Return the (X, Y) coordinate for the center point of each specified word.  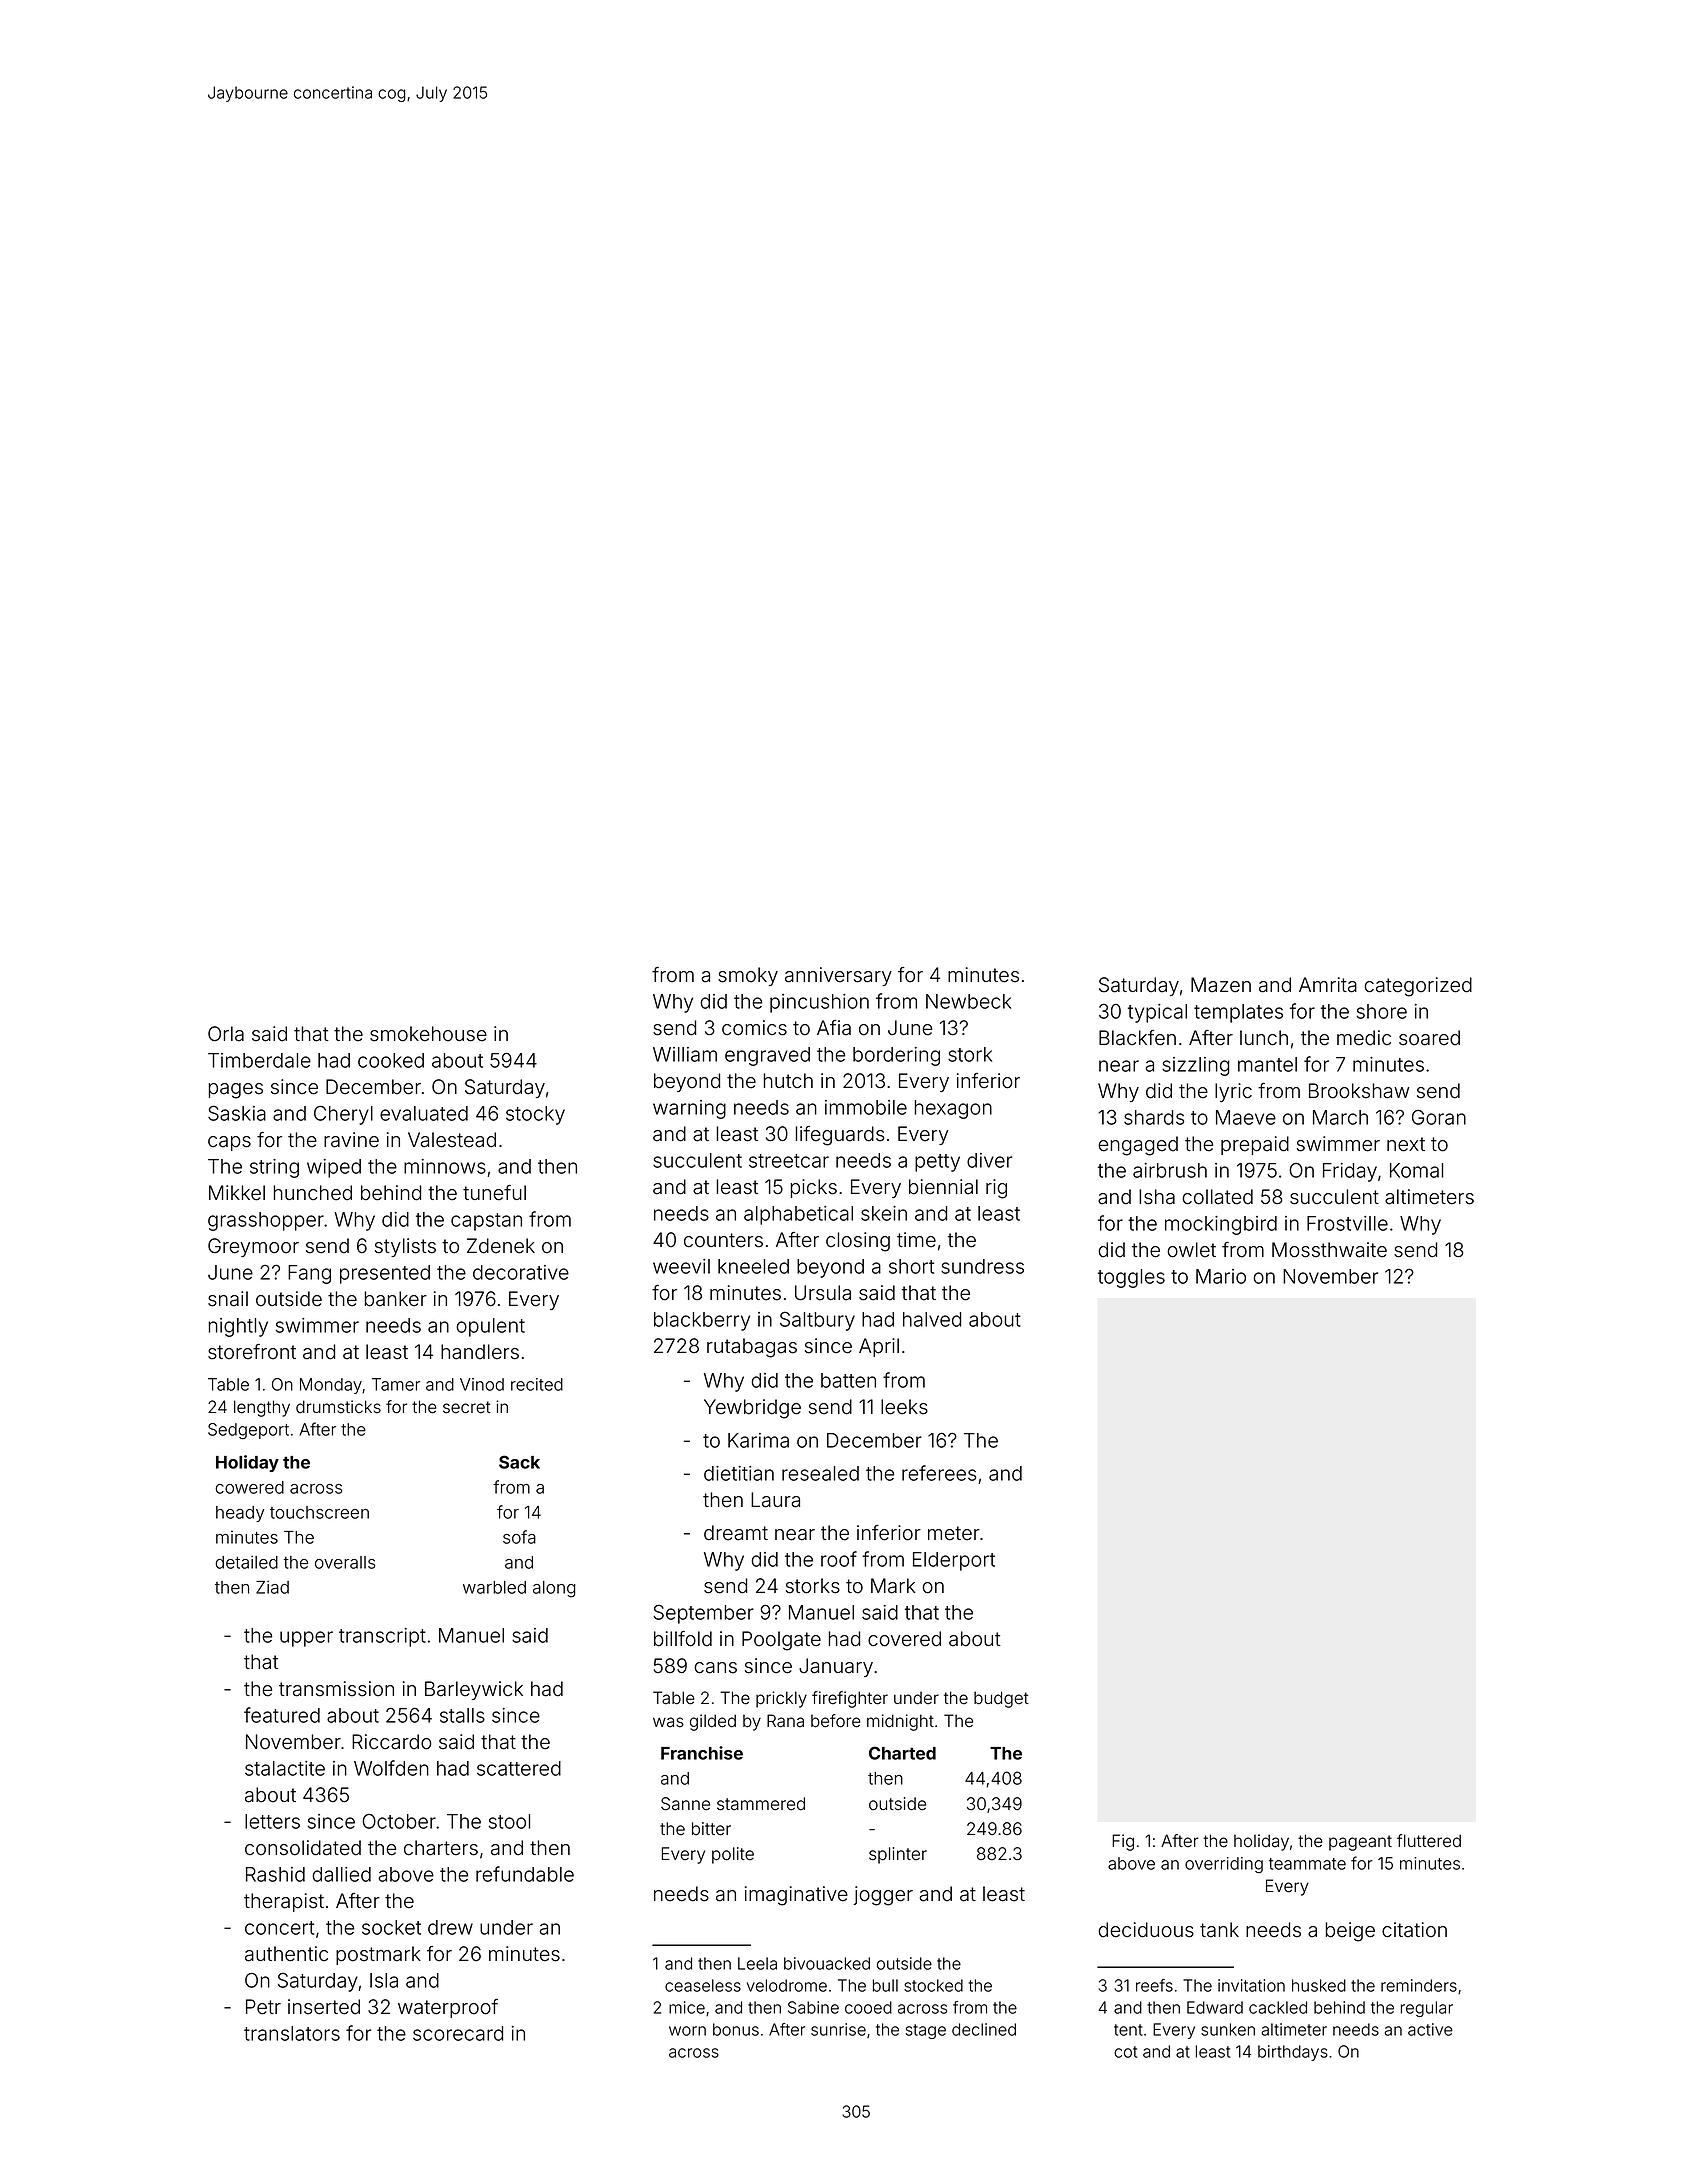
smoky (748, 976)
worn (687, 2031)
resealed (820, 1473)
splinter (898, 1855)
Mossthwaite (1329, 1250)
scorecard (458, 2033)
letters (272, 1821)
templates (1238, 1013)
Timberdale (259, 1060)
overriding (1224, 1865)
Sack (519, 1462)
